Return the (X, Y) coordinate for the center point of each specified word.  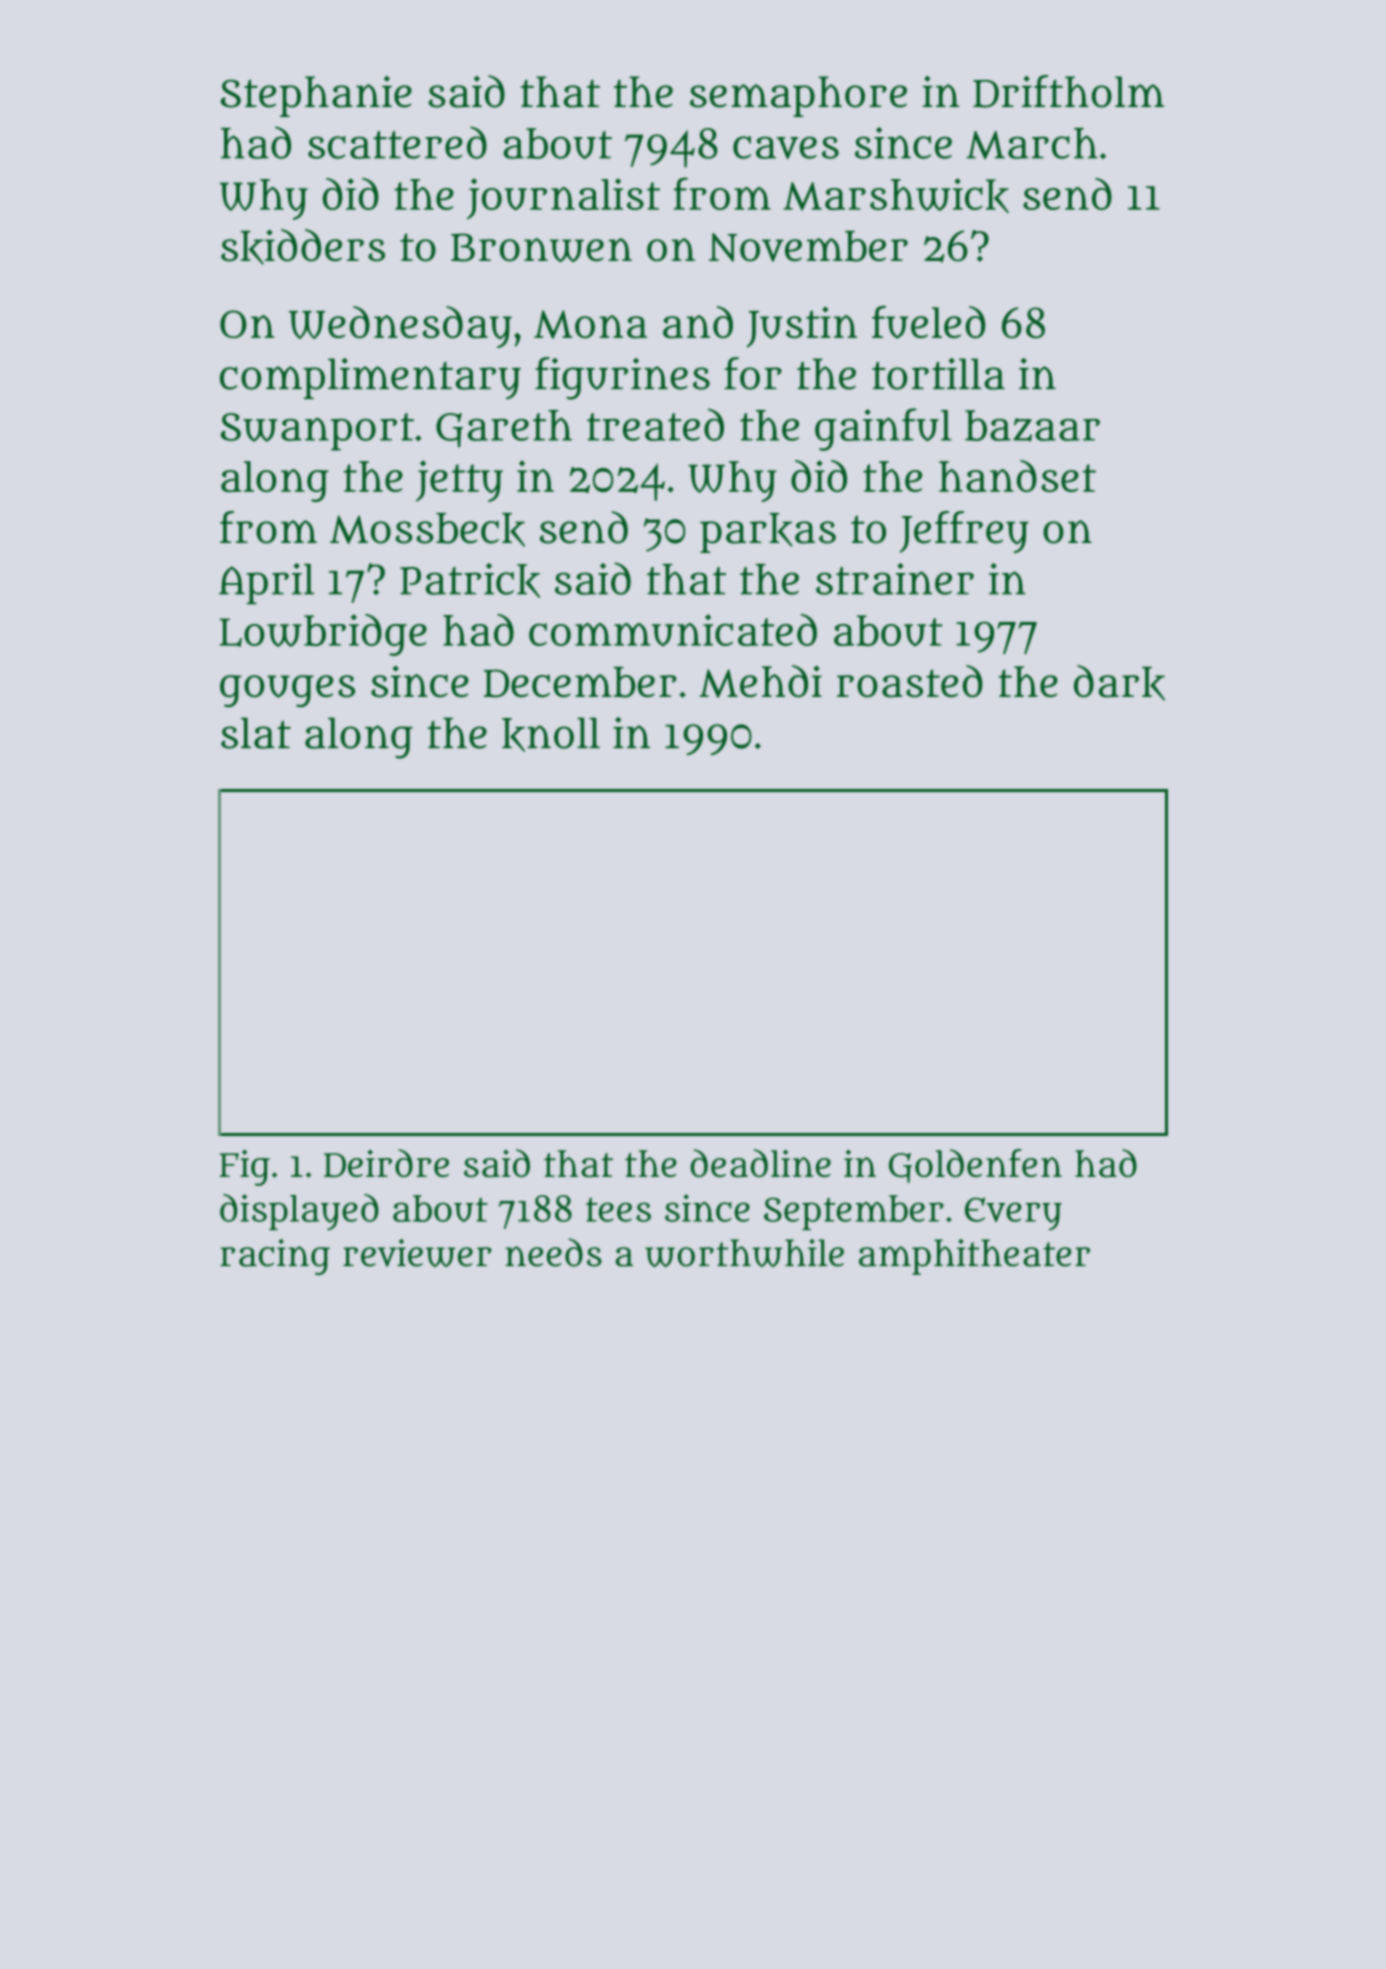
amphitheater (974, 1257)
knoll (551, 734)
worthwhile (744, 1253)
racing (275, 1257)
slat (256, 733)
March (1032, 143)
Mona (590, 324)
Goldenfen (975, 1166)
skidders (303, 247)
